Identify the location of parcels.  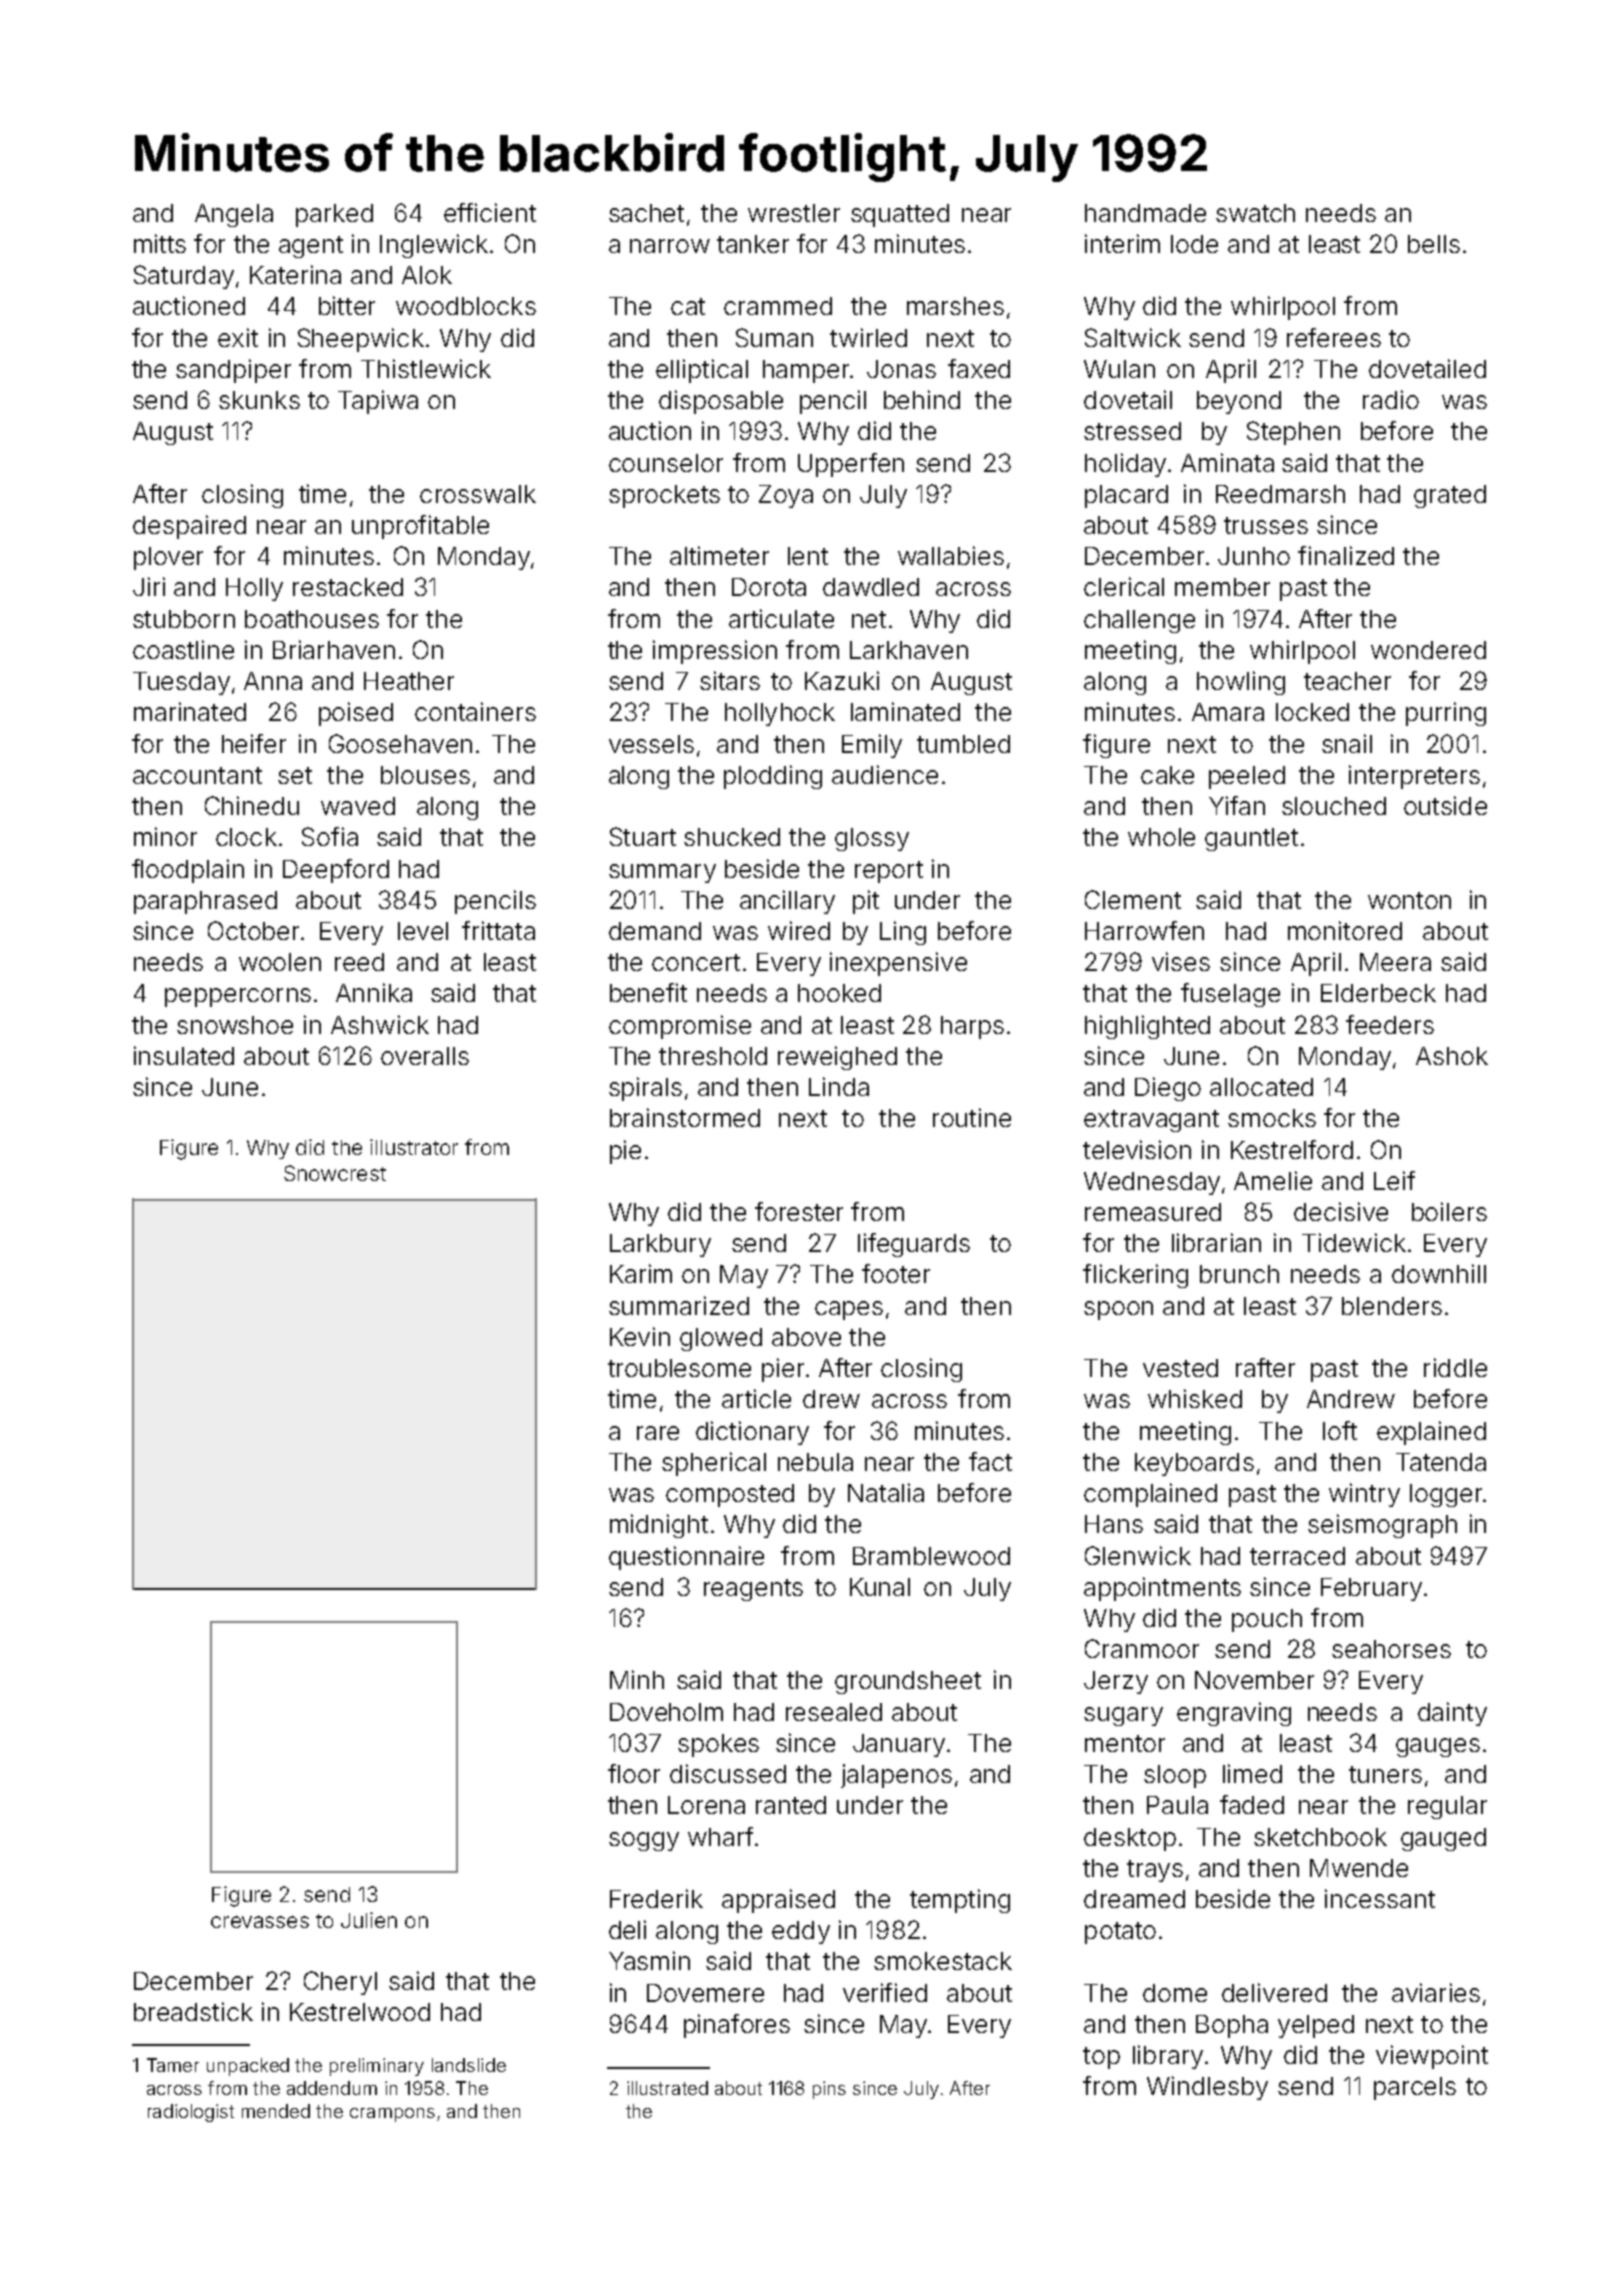
(1415, 2088).
